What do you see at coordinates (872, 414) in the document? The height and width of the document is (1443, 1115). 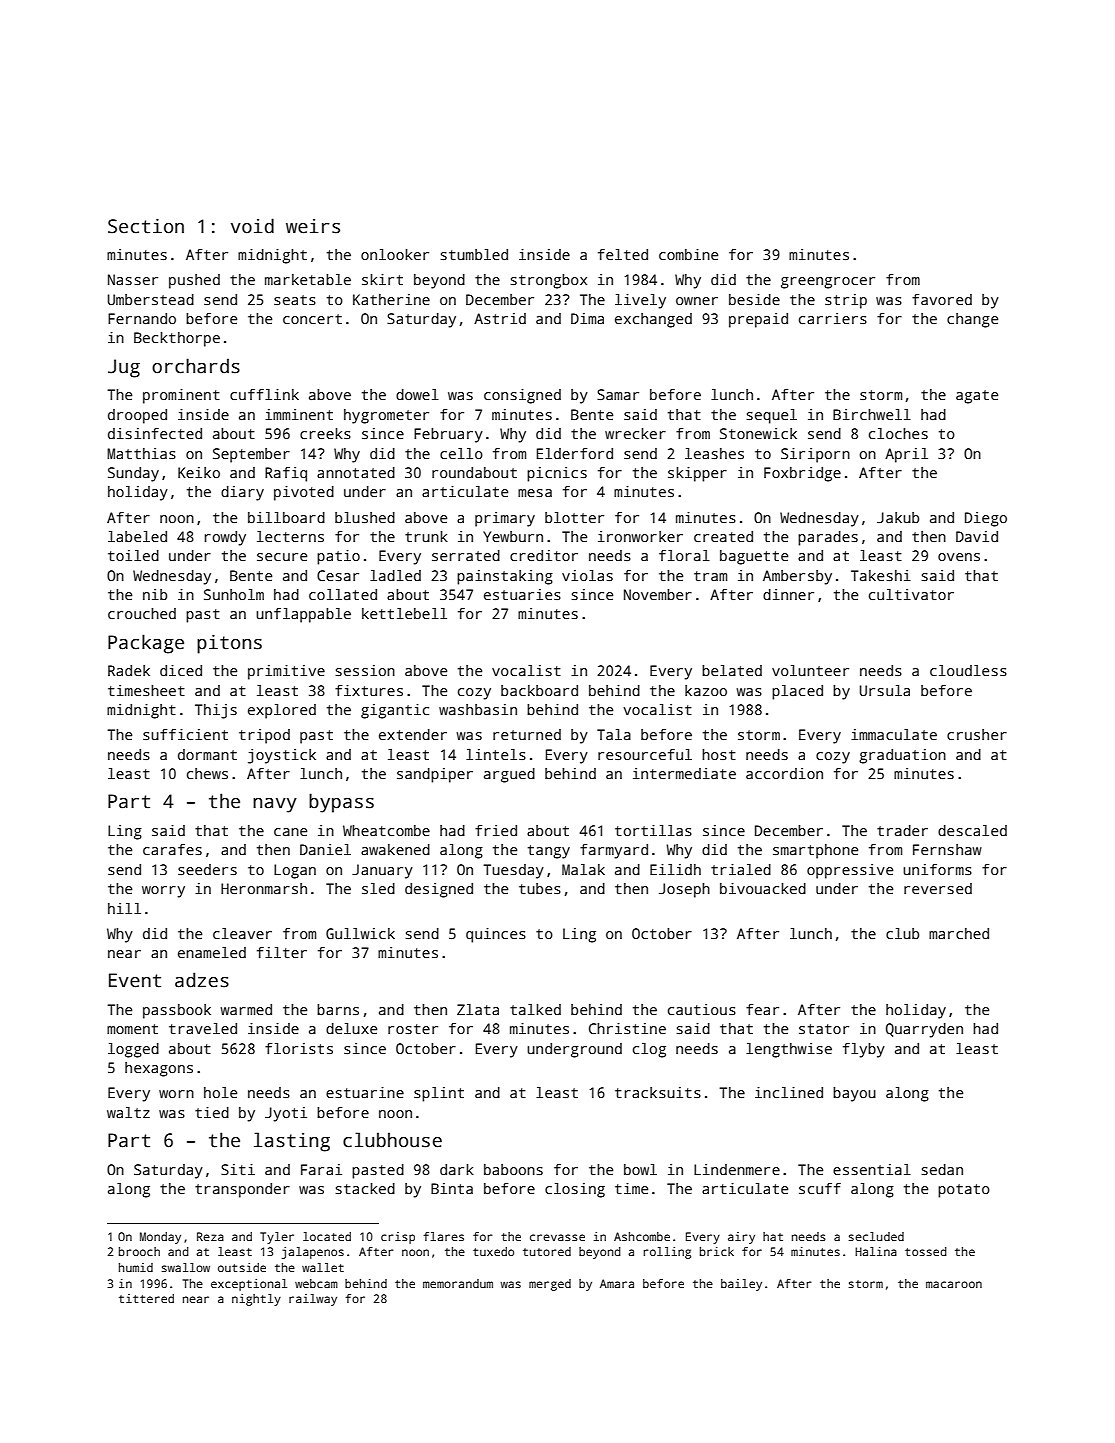 I see `Birchwell` at bounding box center [872, 414].
